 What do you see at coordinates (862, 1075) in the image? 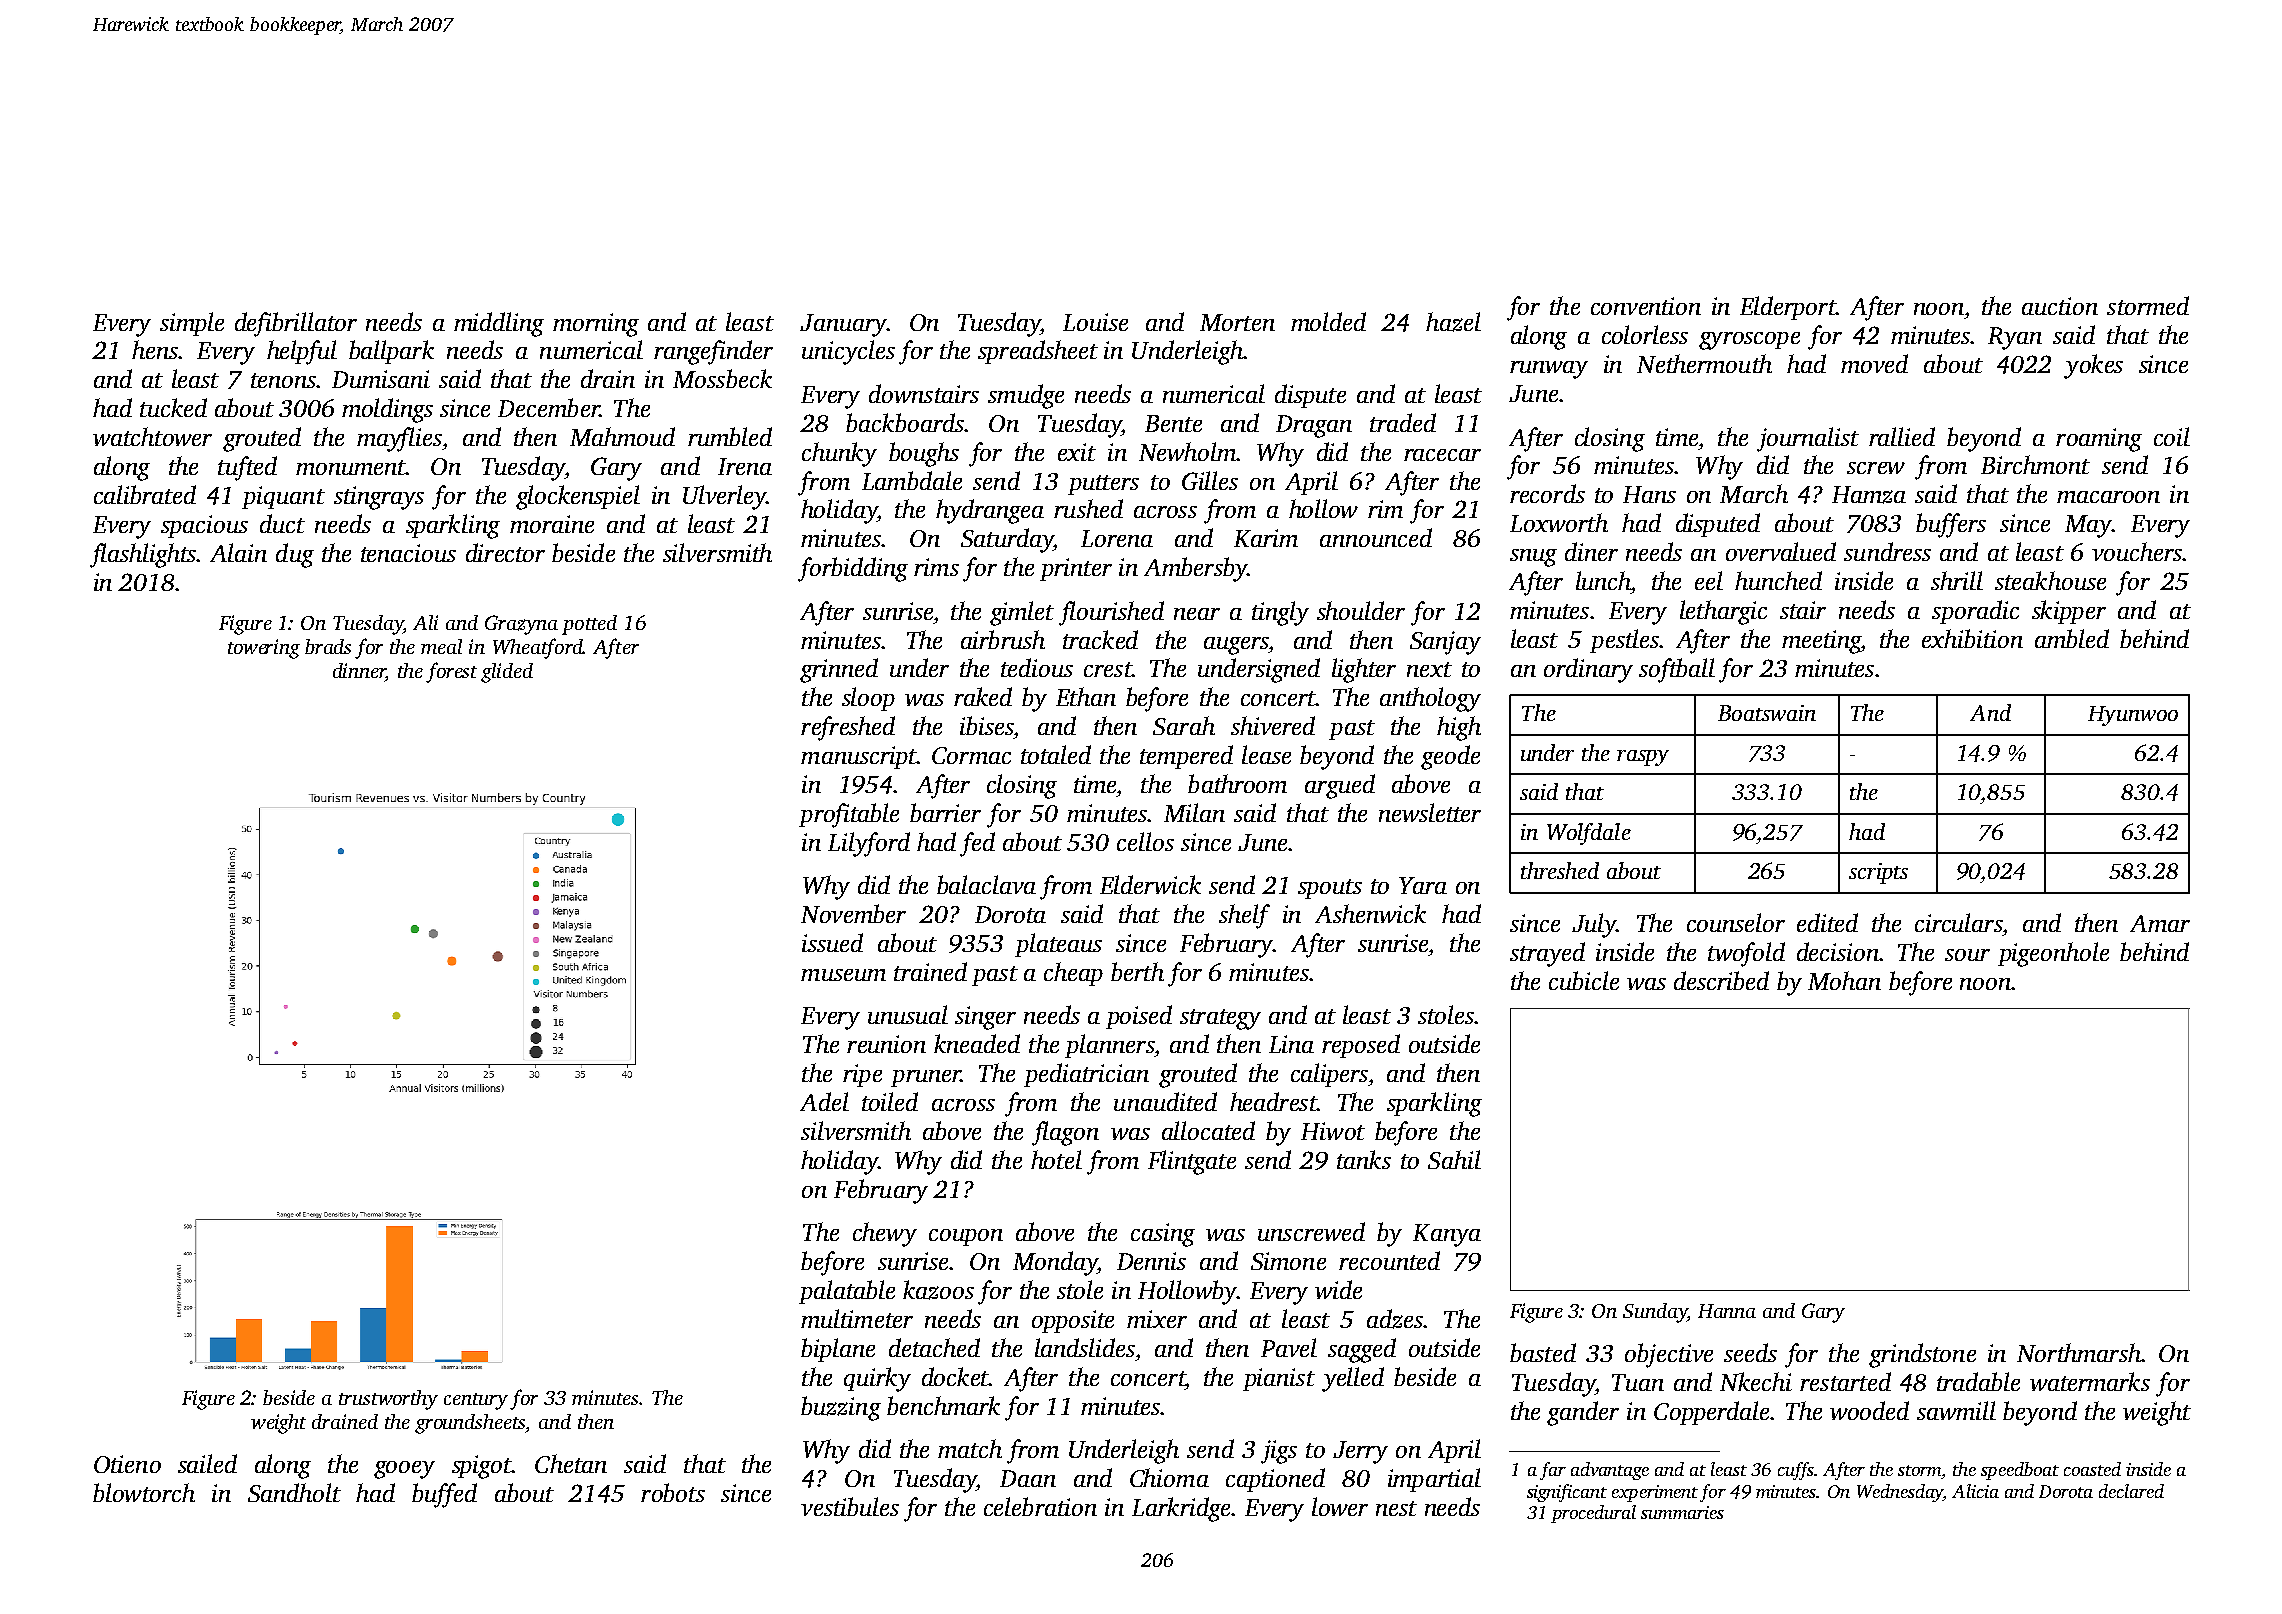
I see `ripe` at bounding box center [862, 1075].
